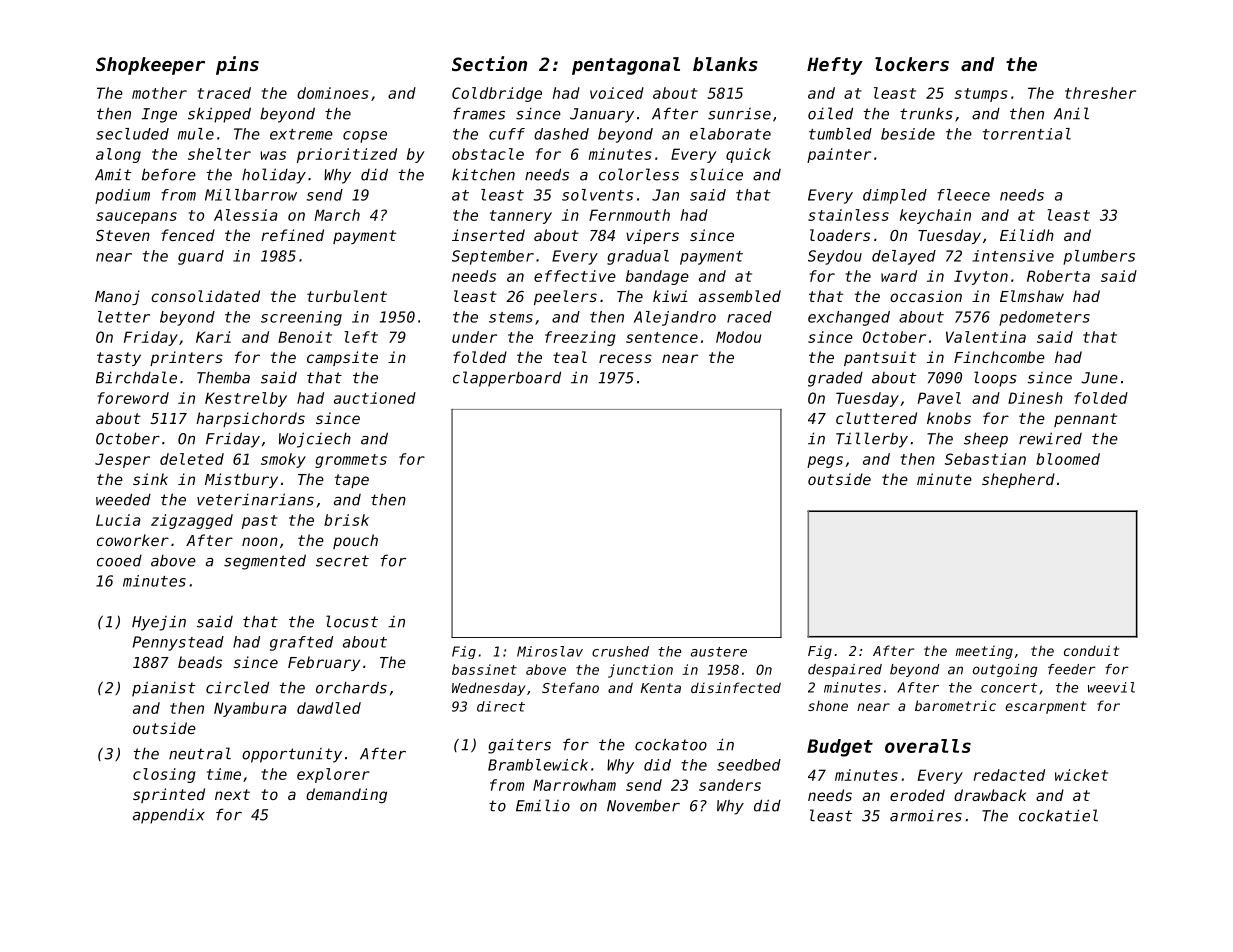  Describe the element at coordinates (725, 64) in the screenshot. I see `blanks` at that location.
